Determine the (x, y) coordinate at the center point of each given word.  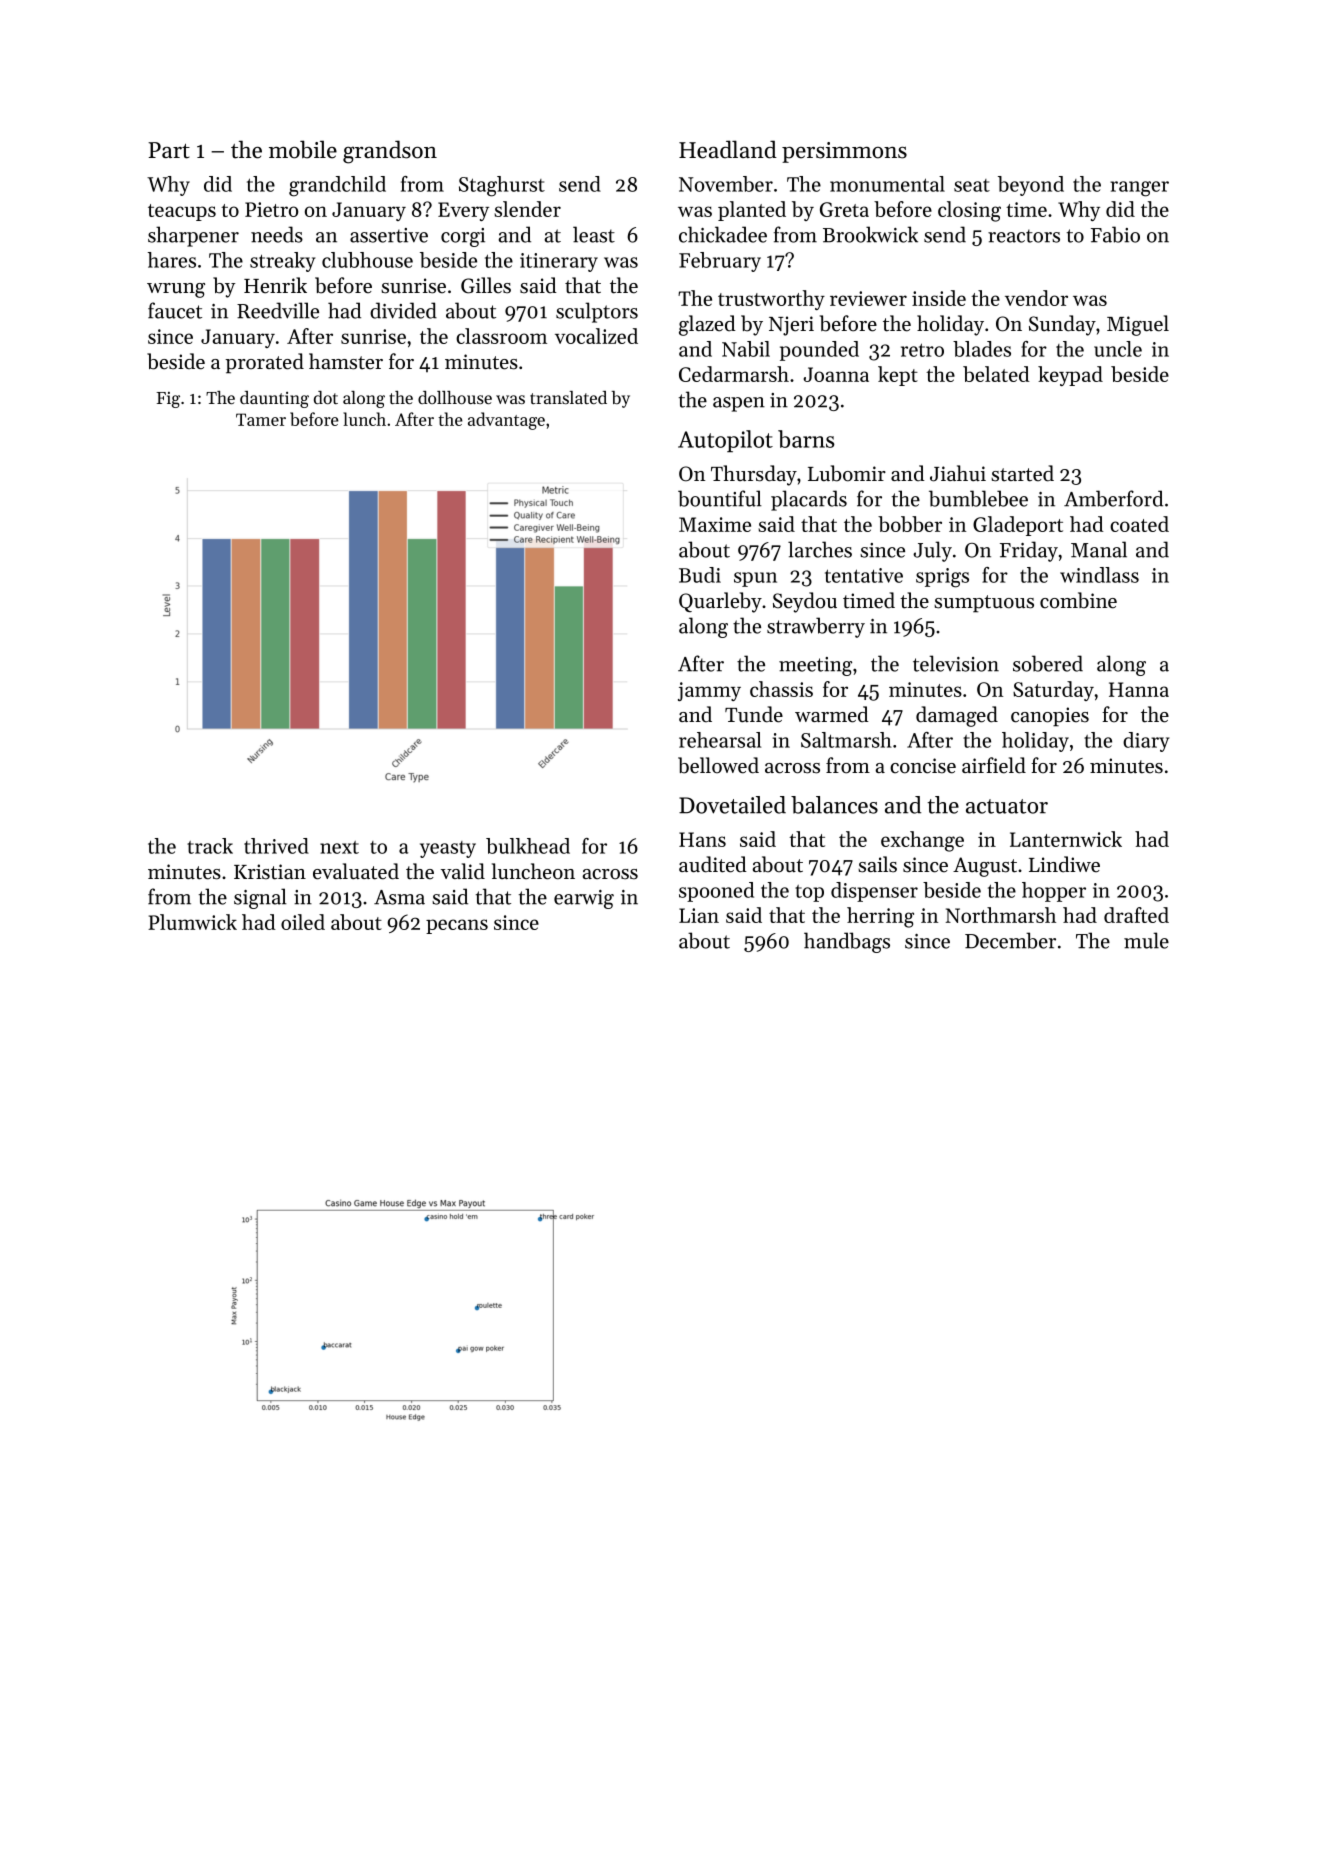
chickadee (723, 234)
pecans (457, 926)
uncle (1118, 349)
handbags (847, 942)
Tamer (261, 419)
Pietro (271, 209)
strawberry (816, 627)
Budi (700, 575)
